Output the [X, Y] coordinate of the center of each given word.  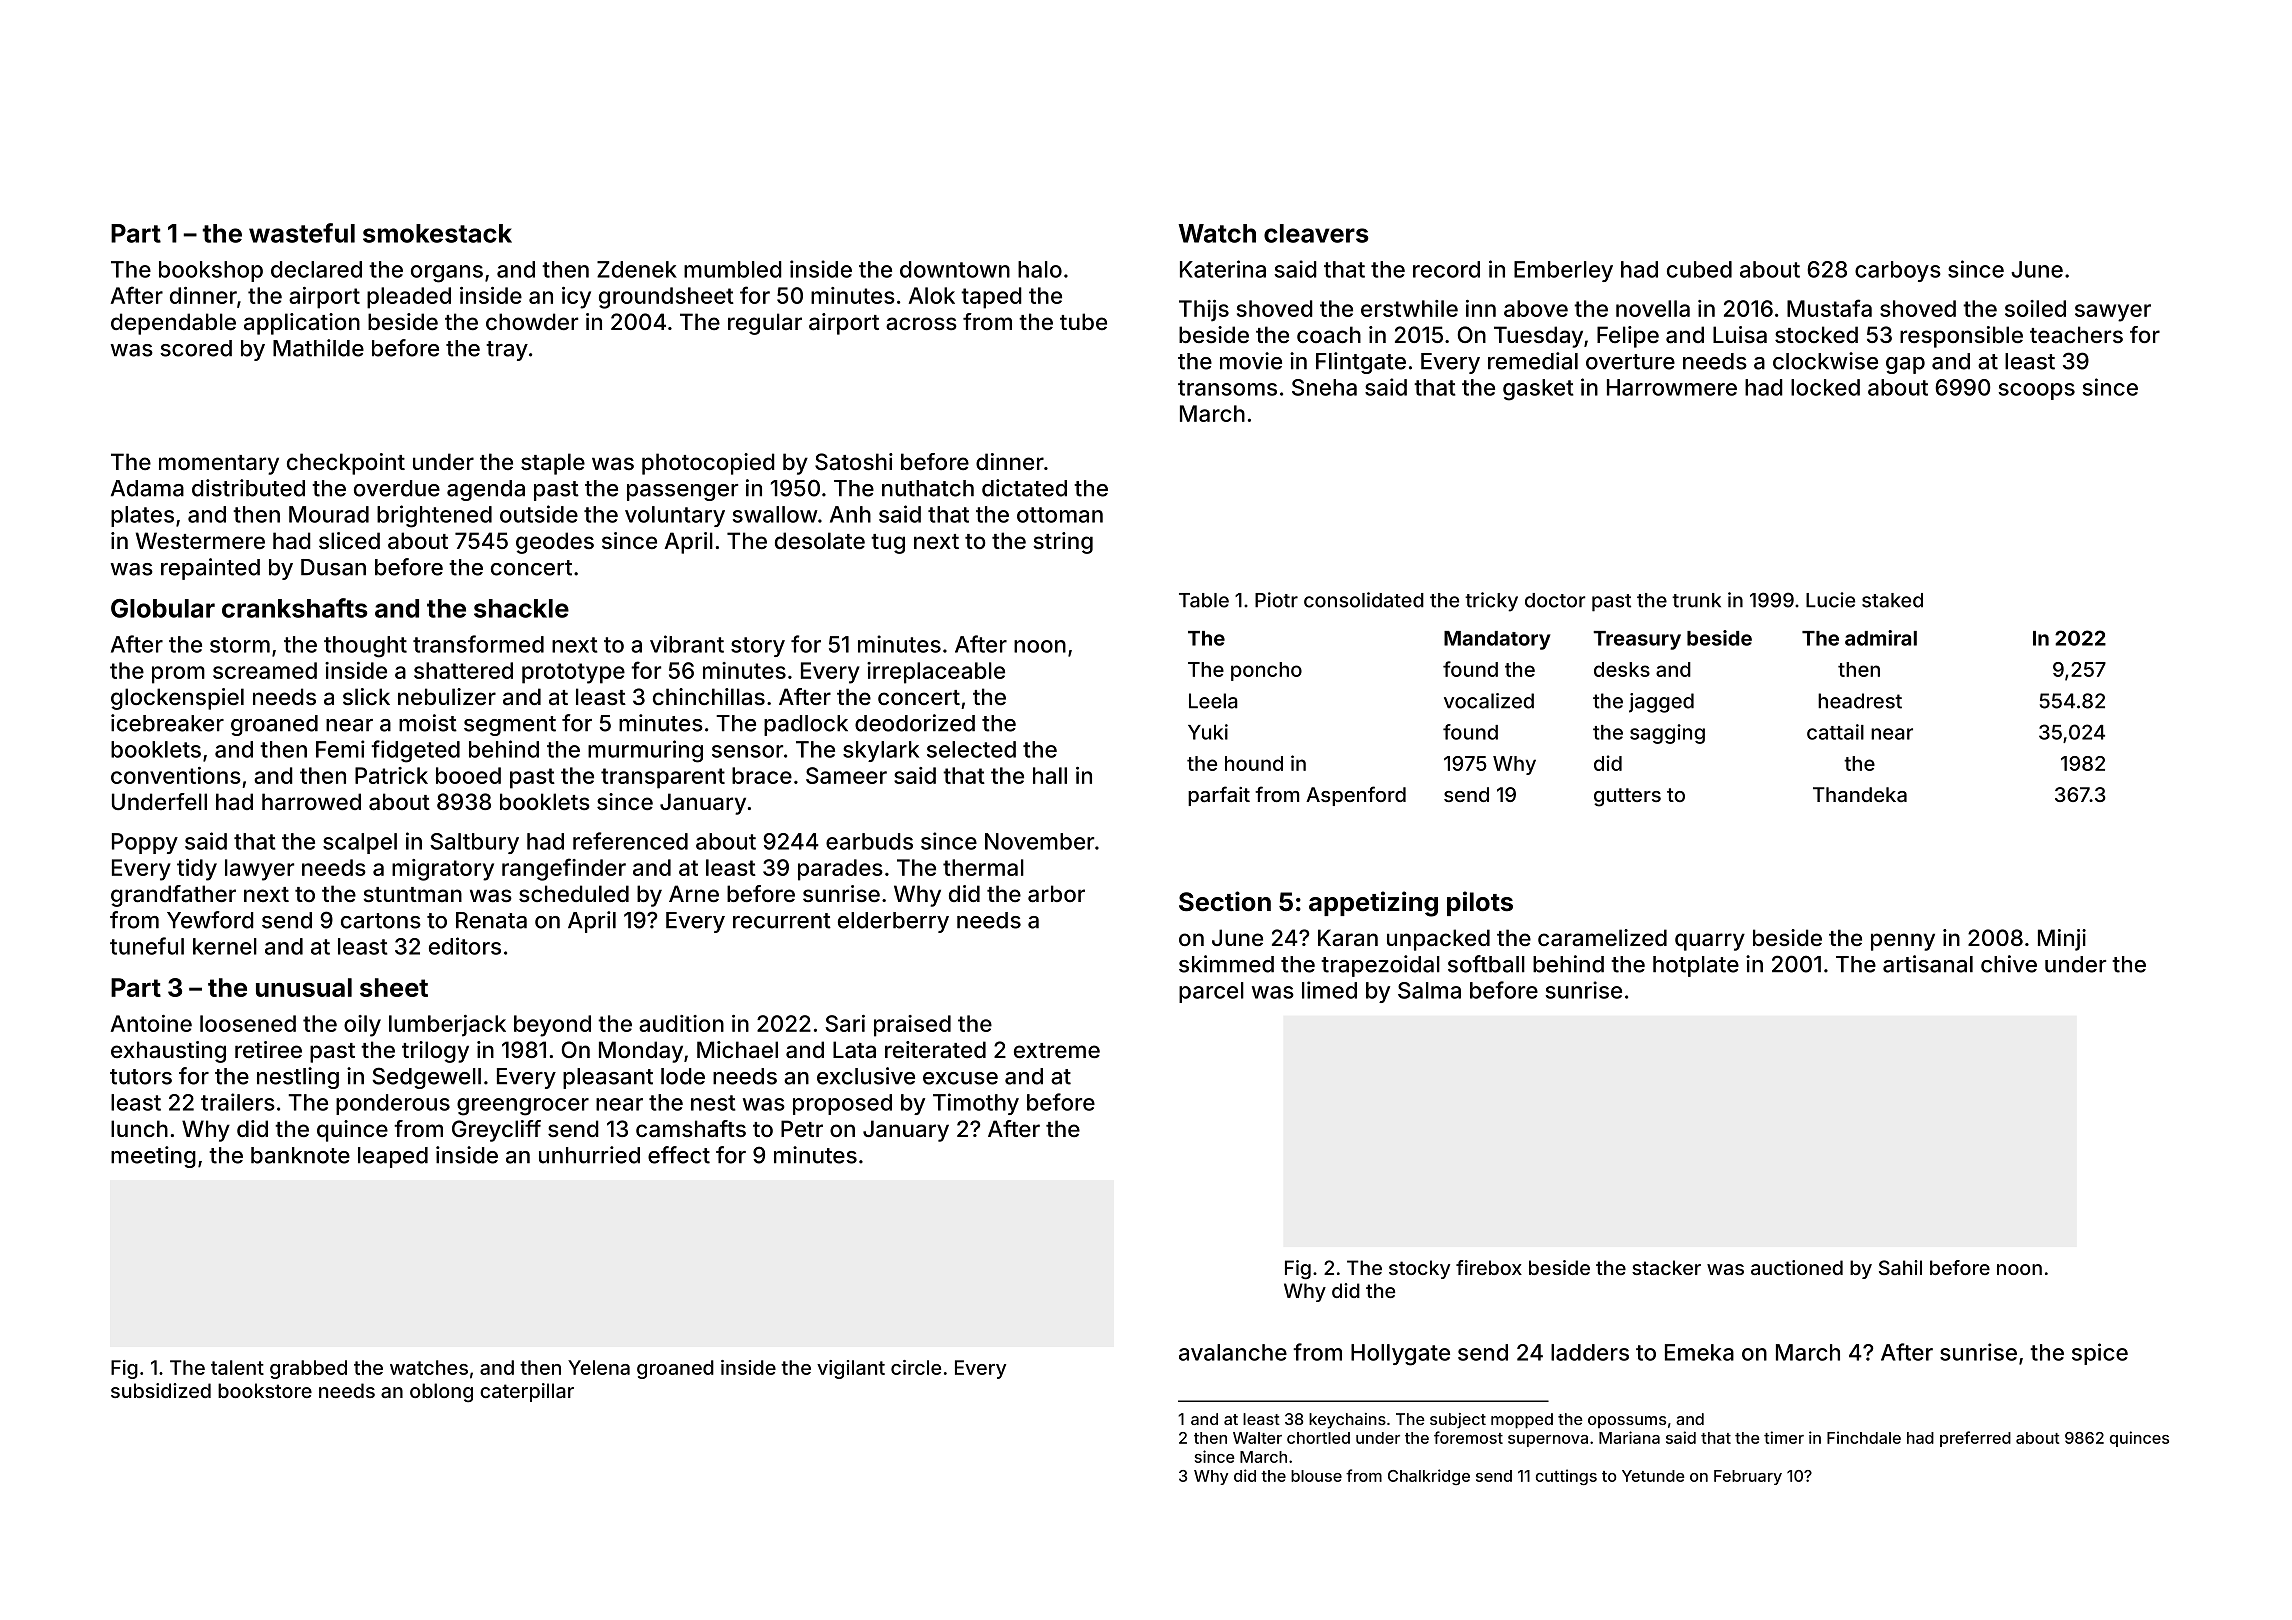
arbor [1056, 894]
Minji [2062, 940]
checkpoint [346, 464]
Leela [1213, 701]
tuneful [147, 946]
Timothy [976, 1104]
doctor [1555, 600]
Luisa [1740, 335]
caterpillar [527, 1392]
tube [1083, 321]
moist [428, 723]
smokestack [437, 233]
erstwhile [1409, 308]
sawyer [2113, 313]
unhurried [589, 1155]
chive [2009, 964]
